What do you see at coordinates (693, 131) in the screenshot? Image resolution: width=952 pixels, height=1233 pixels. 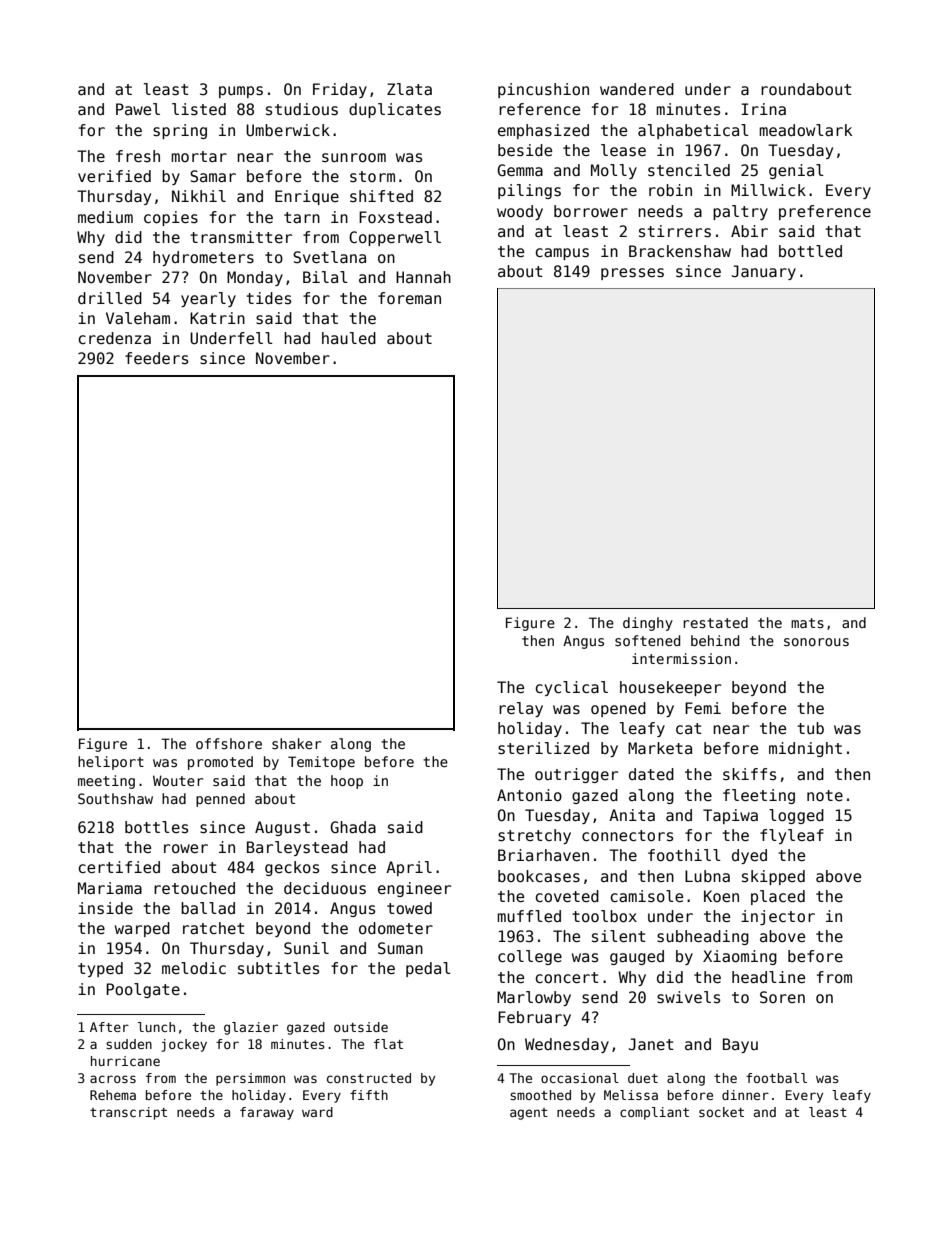 I see `alphabetical` at bounding box center [693, 131].
